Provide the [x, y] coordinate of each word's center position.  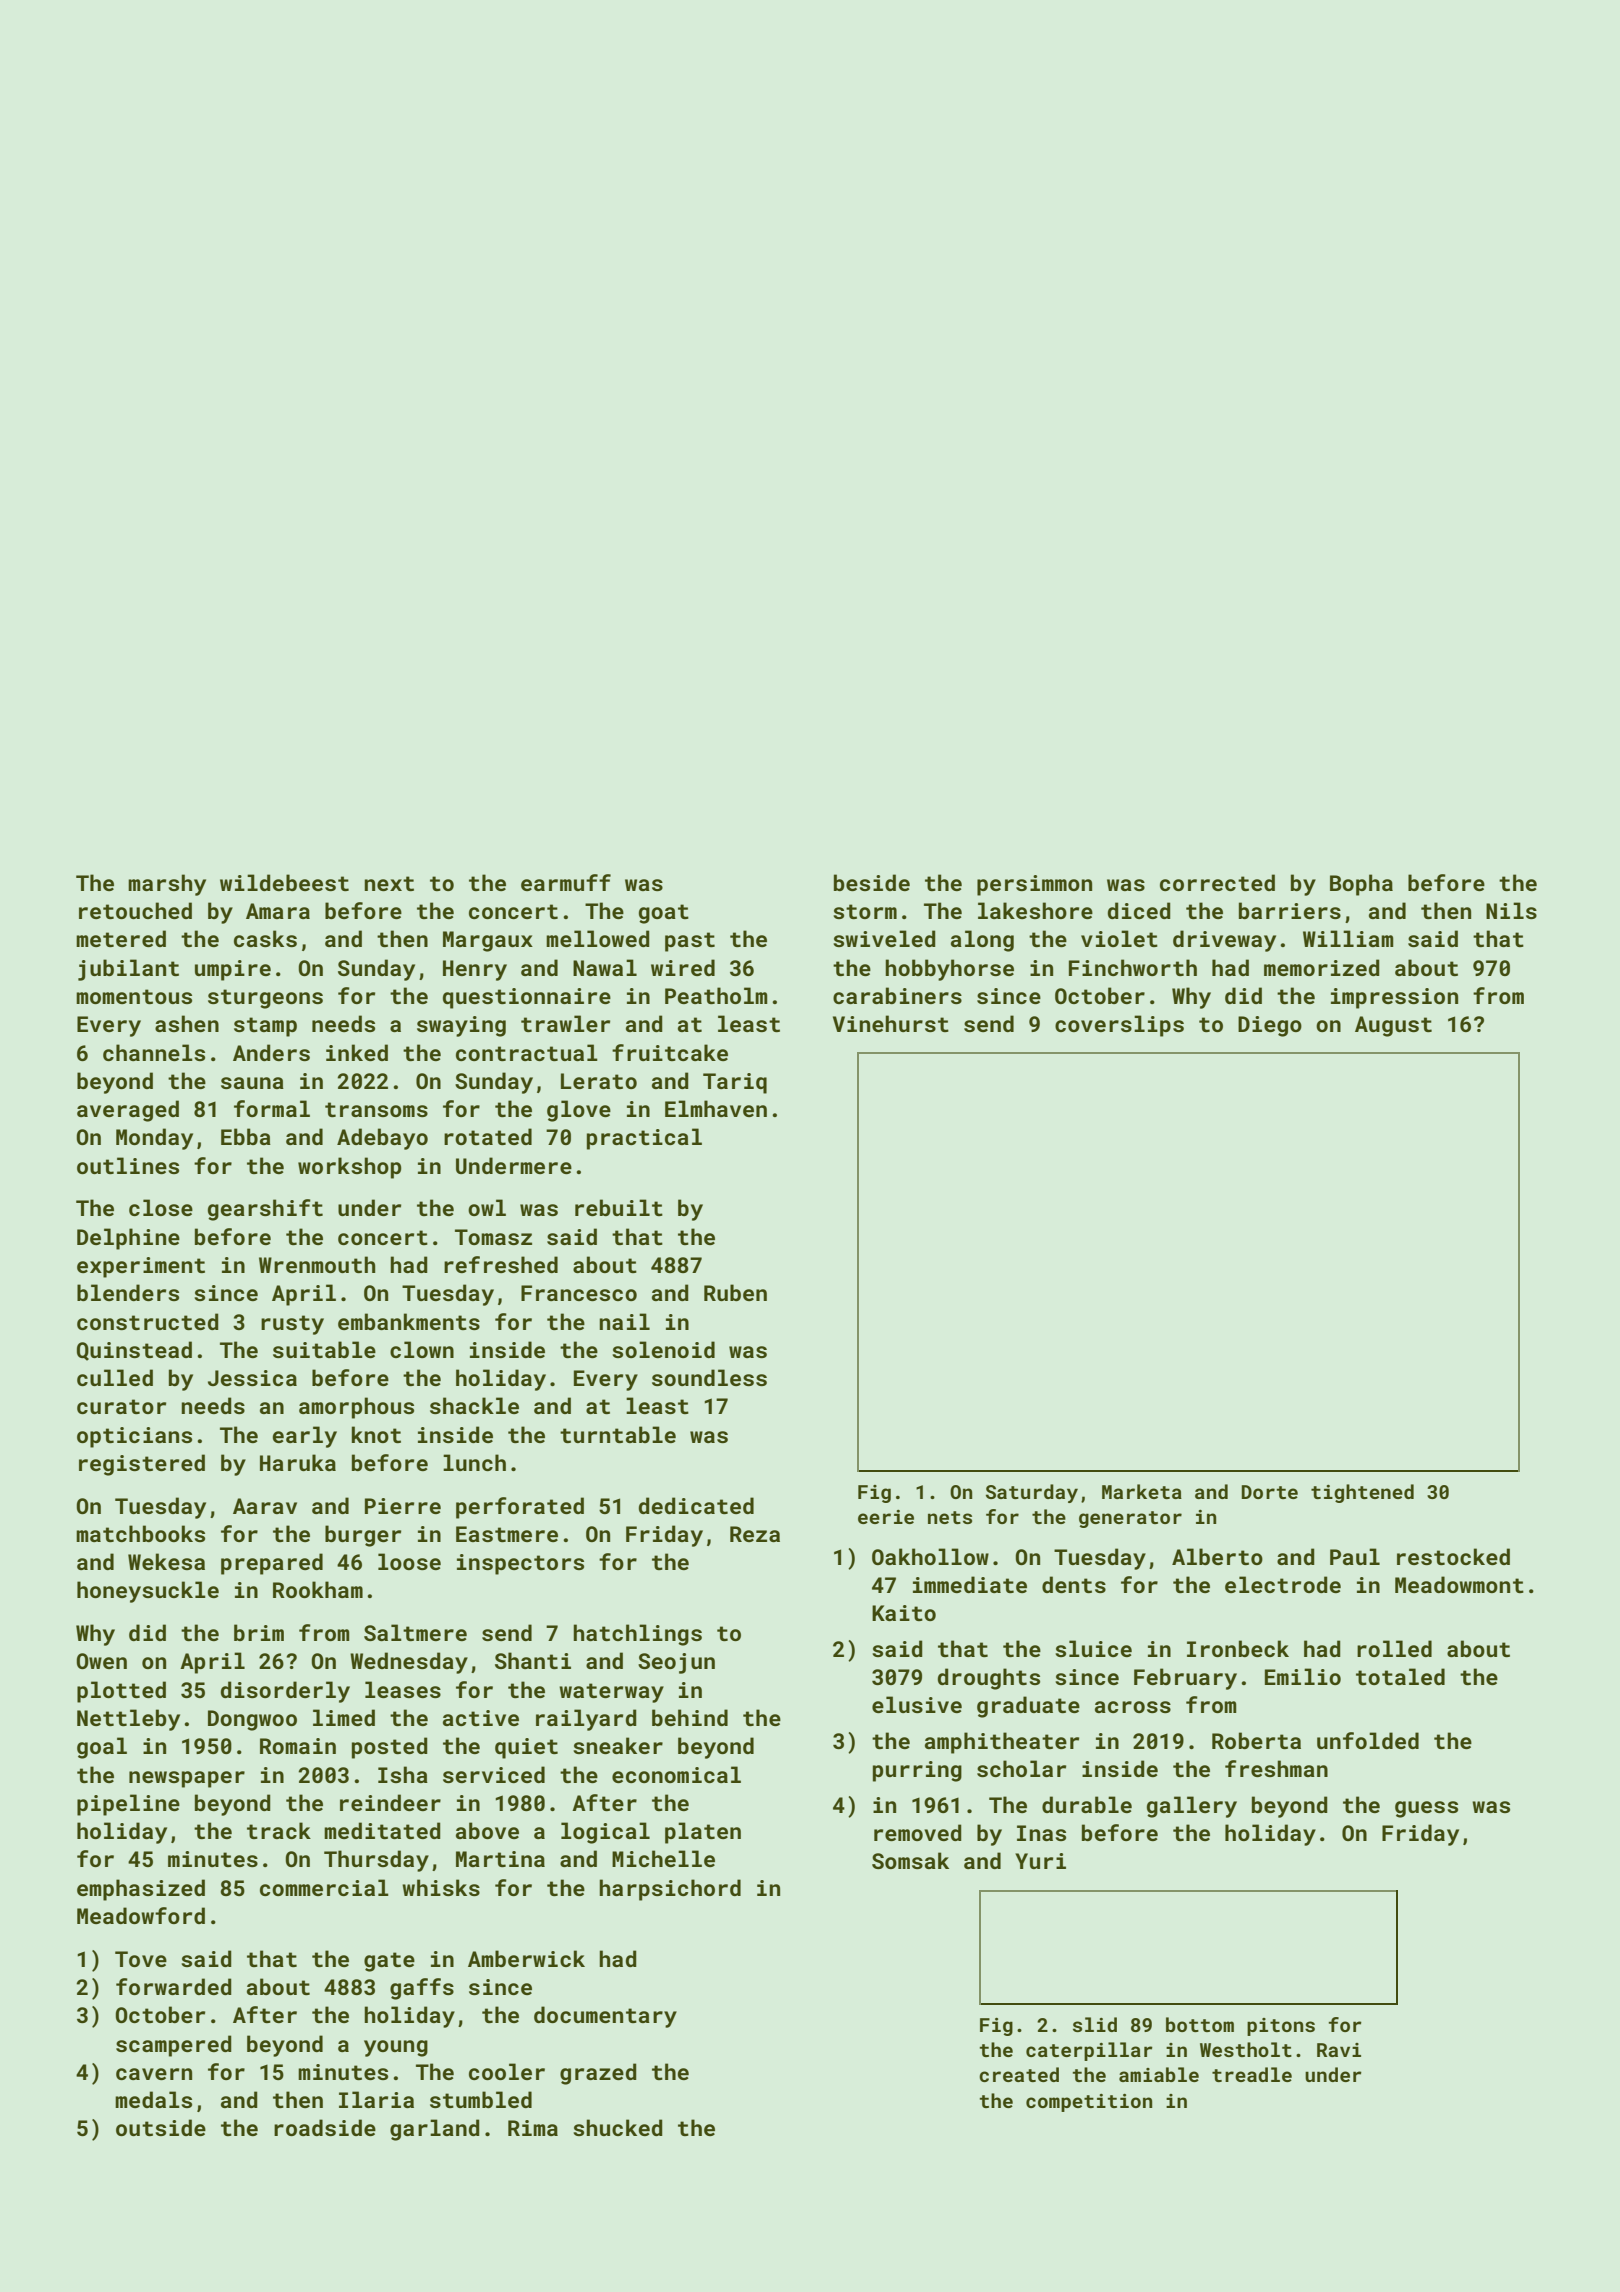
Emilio [1303, 1676]
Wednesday [409, 1663]
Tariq [735, 1083]
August [1393, 1026]
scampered [174, 2046]
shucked [618, 2127]
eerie [886, 1517]
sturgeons [265, 999]
